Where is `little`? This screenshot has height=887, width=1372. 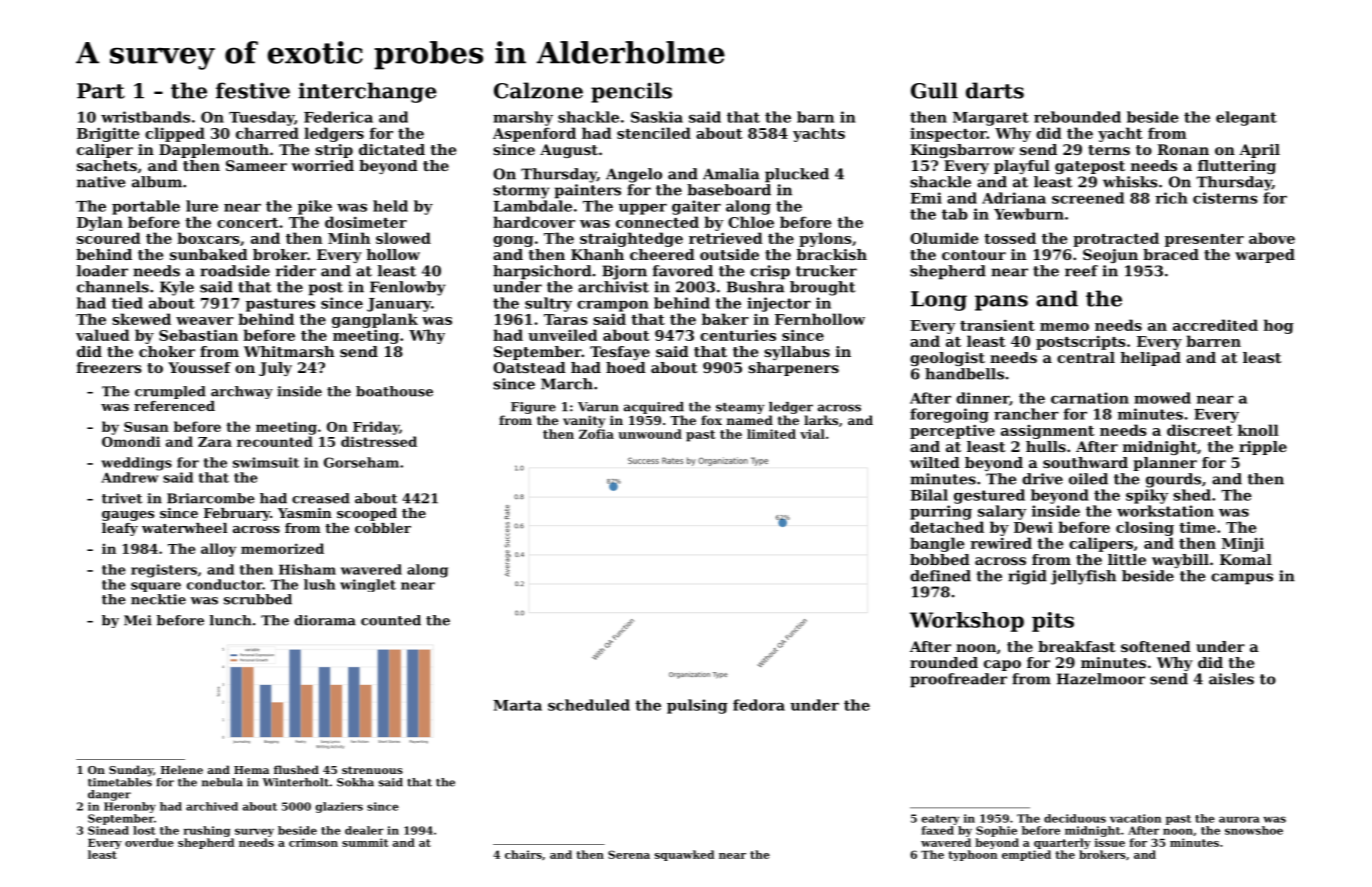
little is located at coordinates (1127, 559).
